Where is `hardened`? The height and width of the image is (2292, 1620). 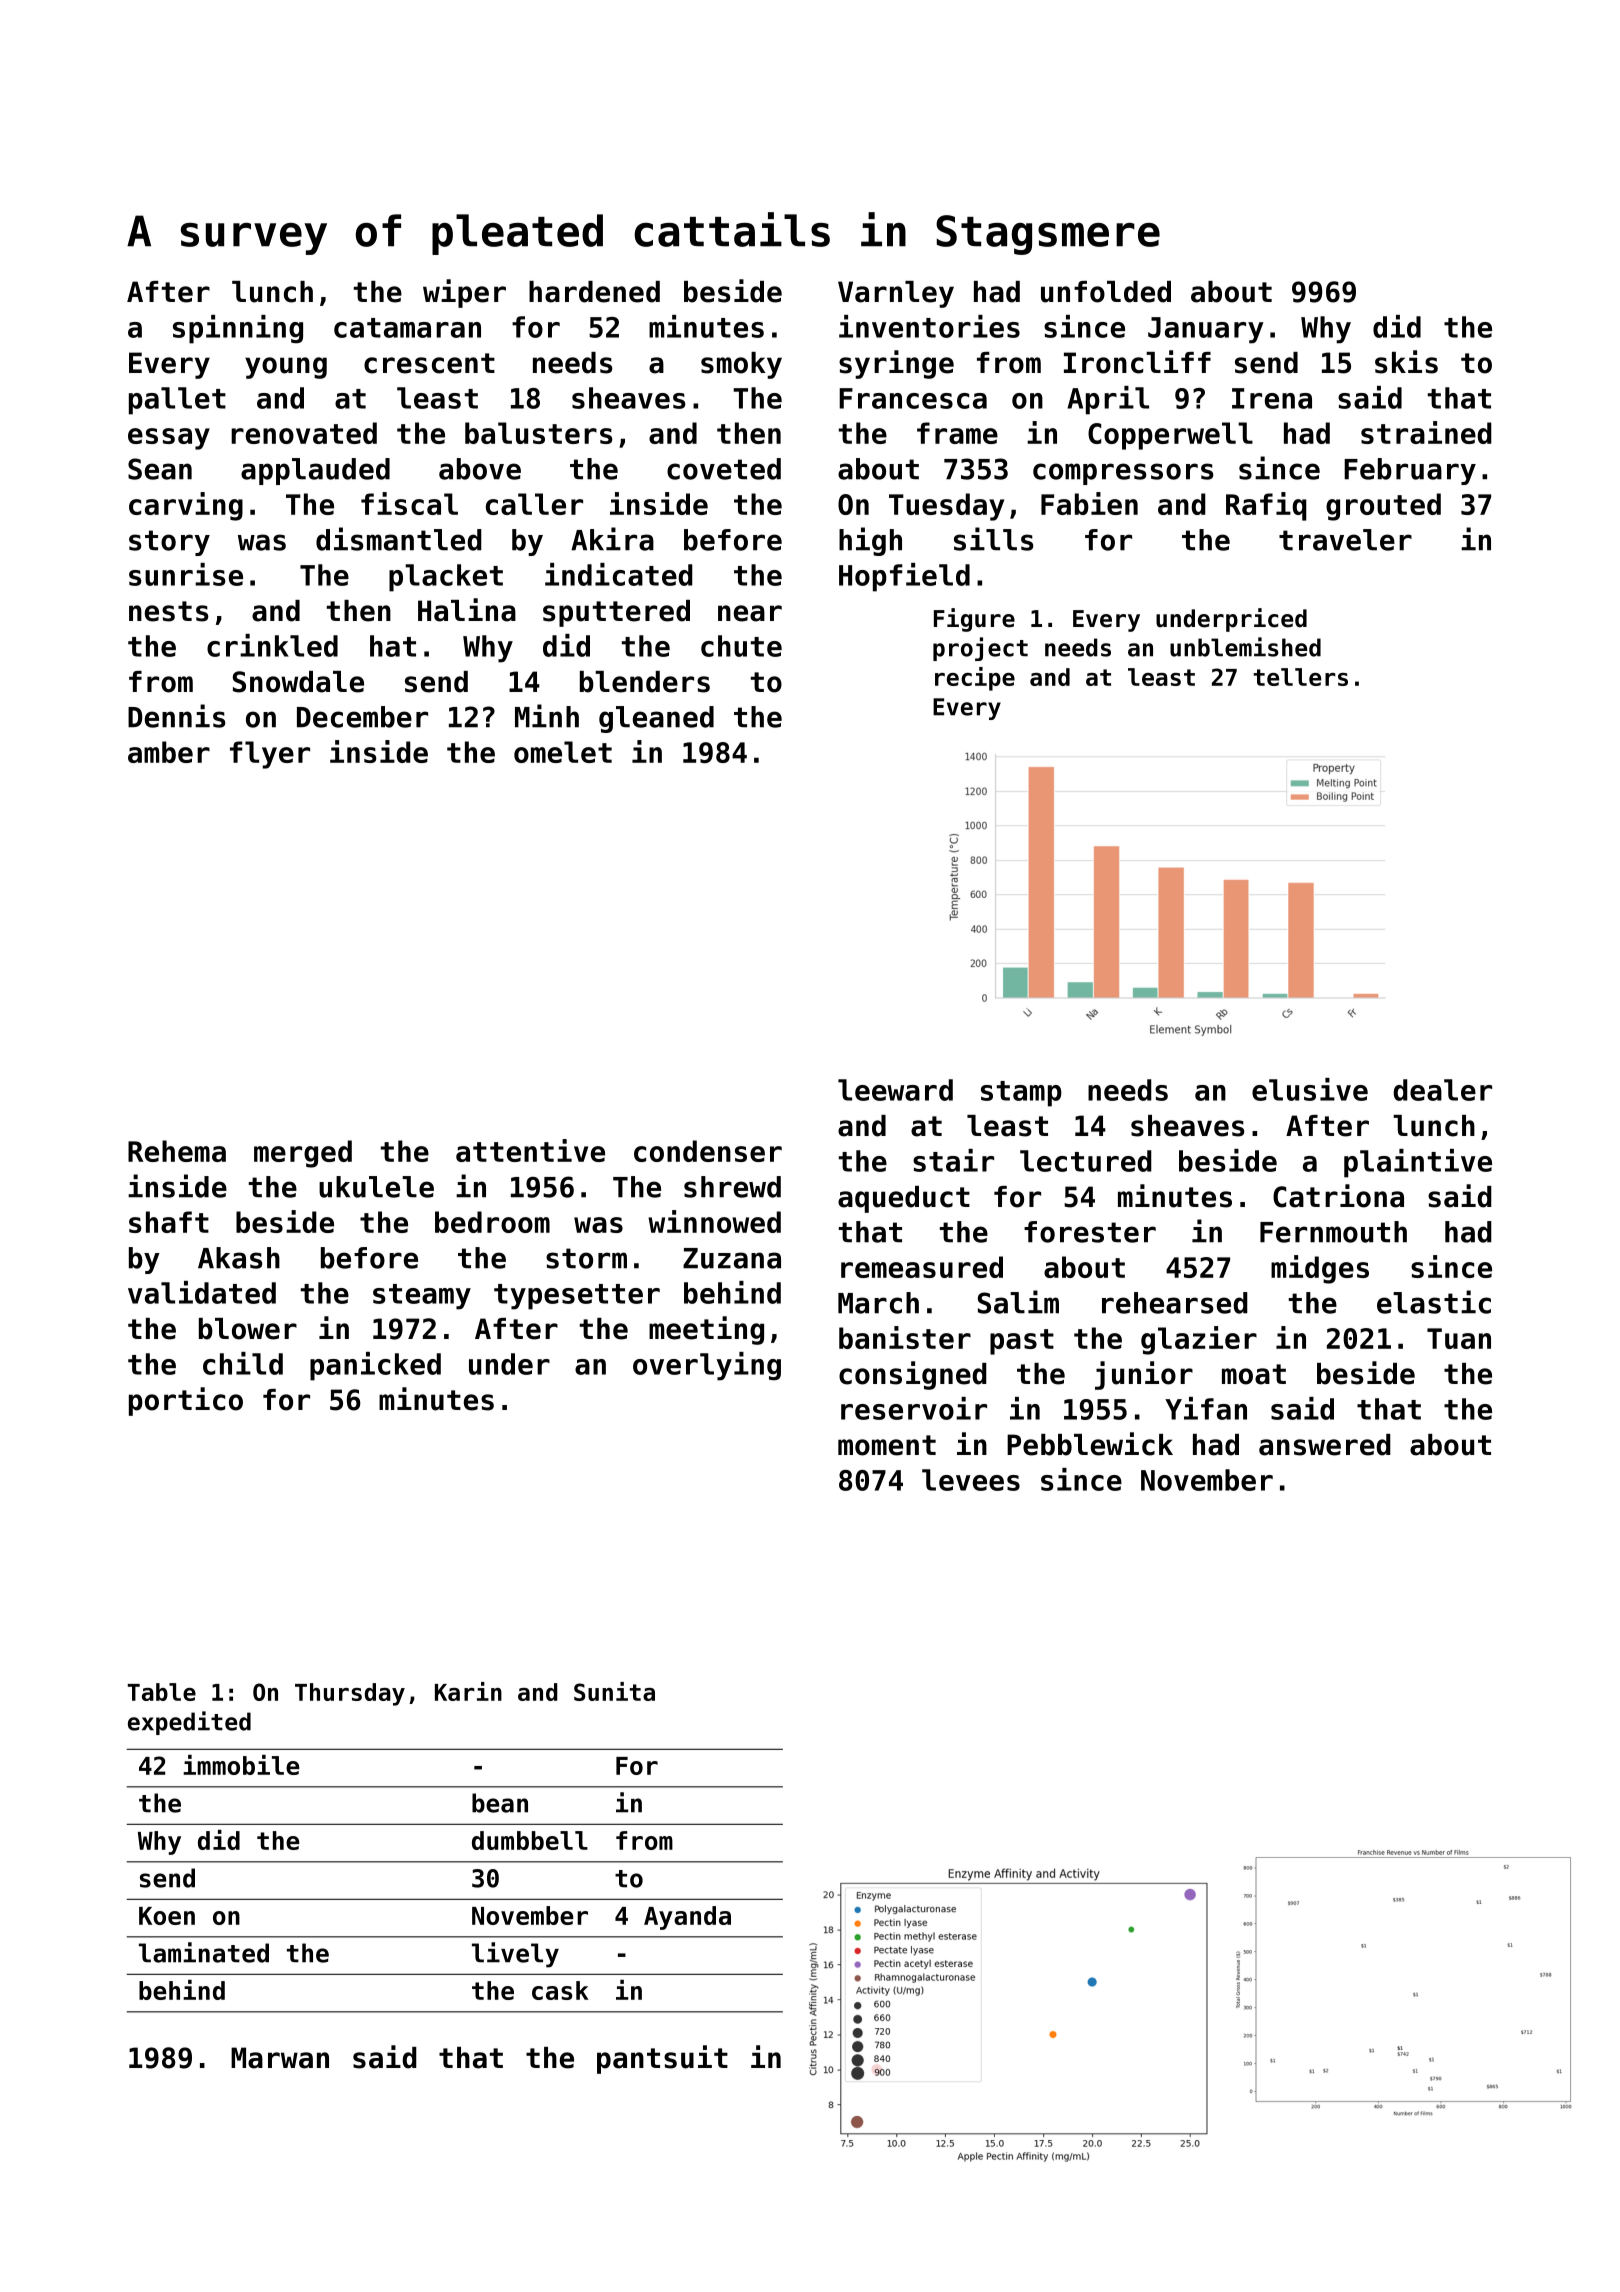 hardened is located at coordinates (594, 292).
